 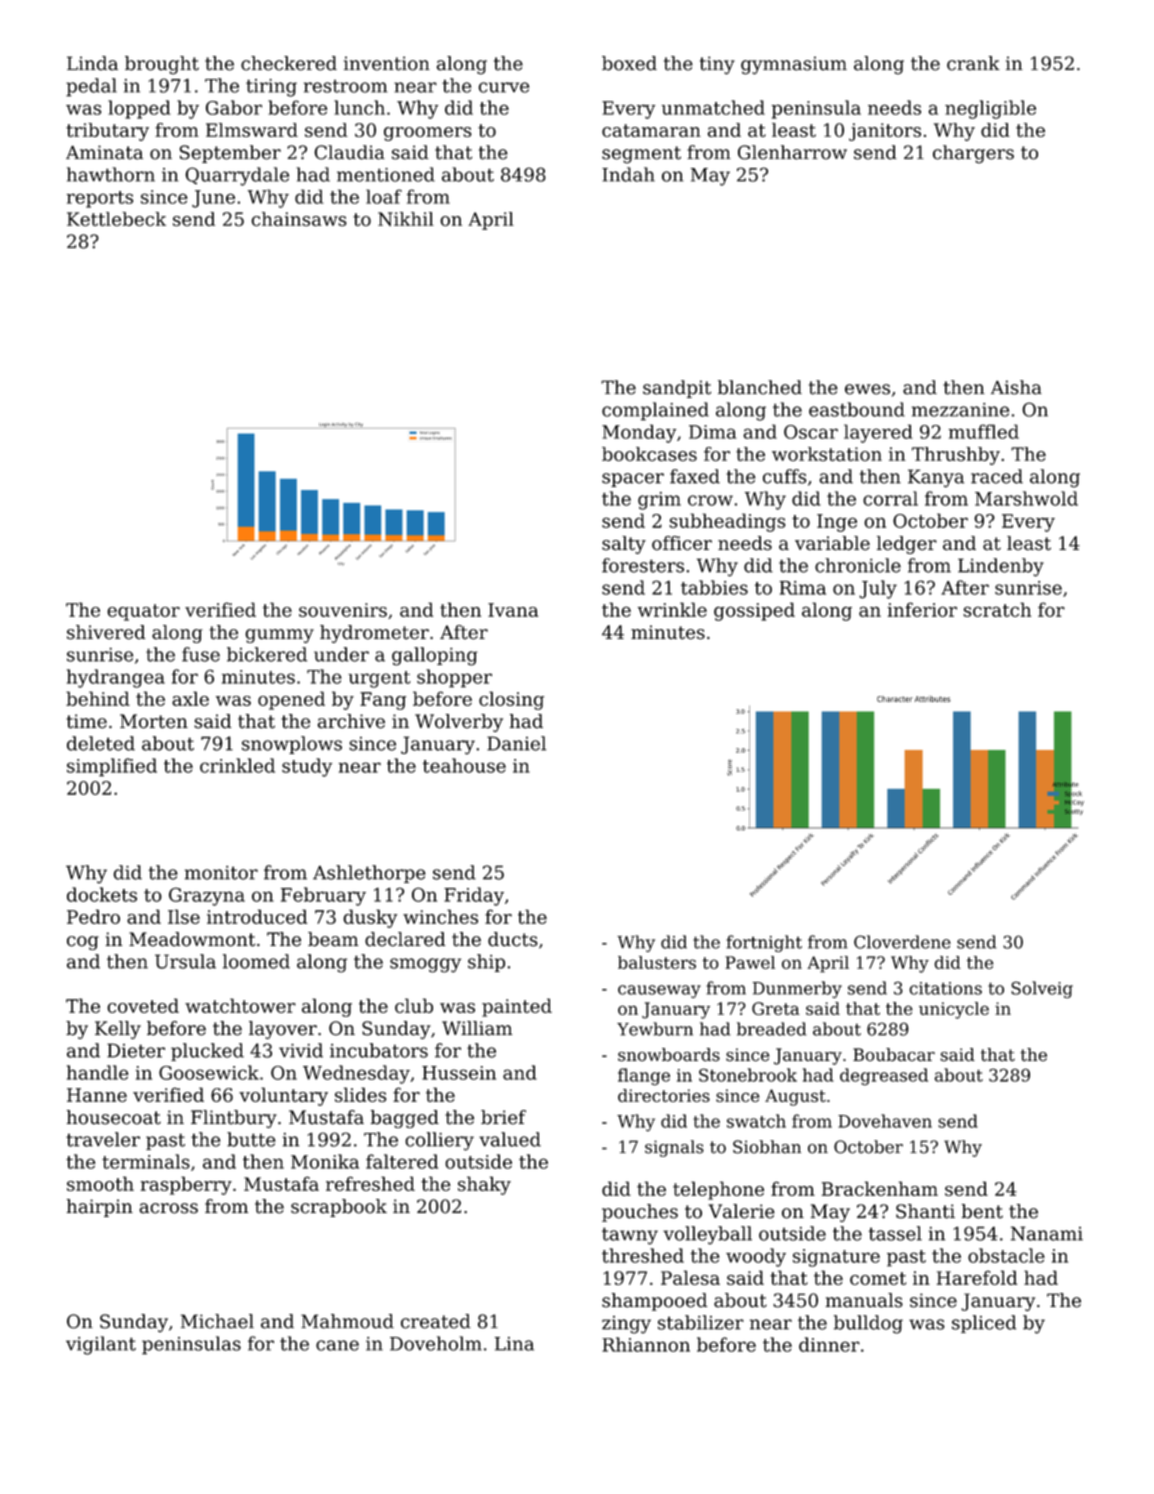 I want to click on balusters, so click(x=657, y=962).
